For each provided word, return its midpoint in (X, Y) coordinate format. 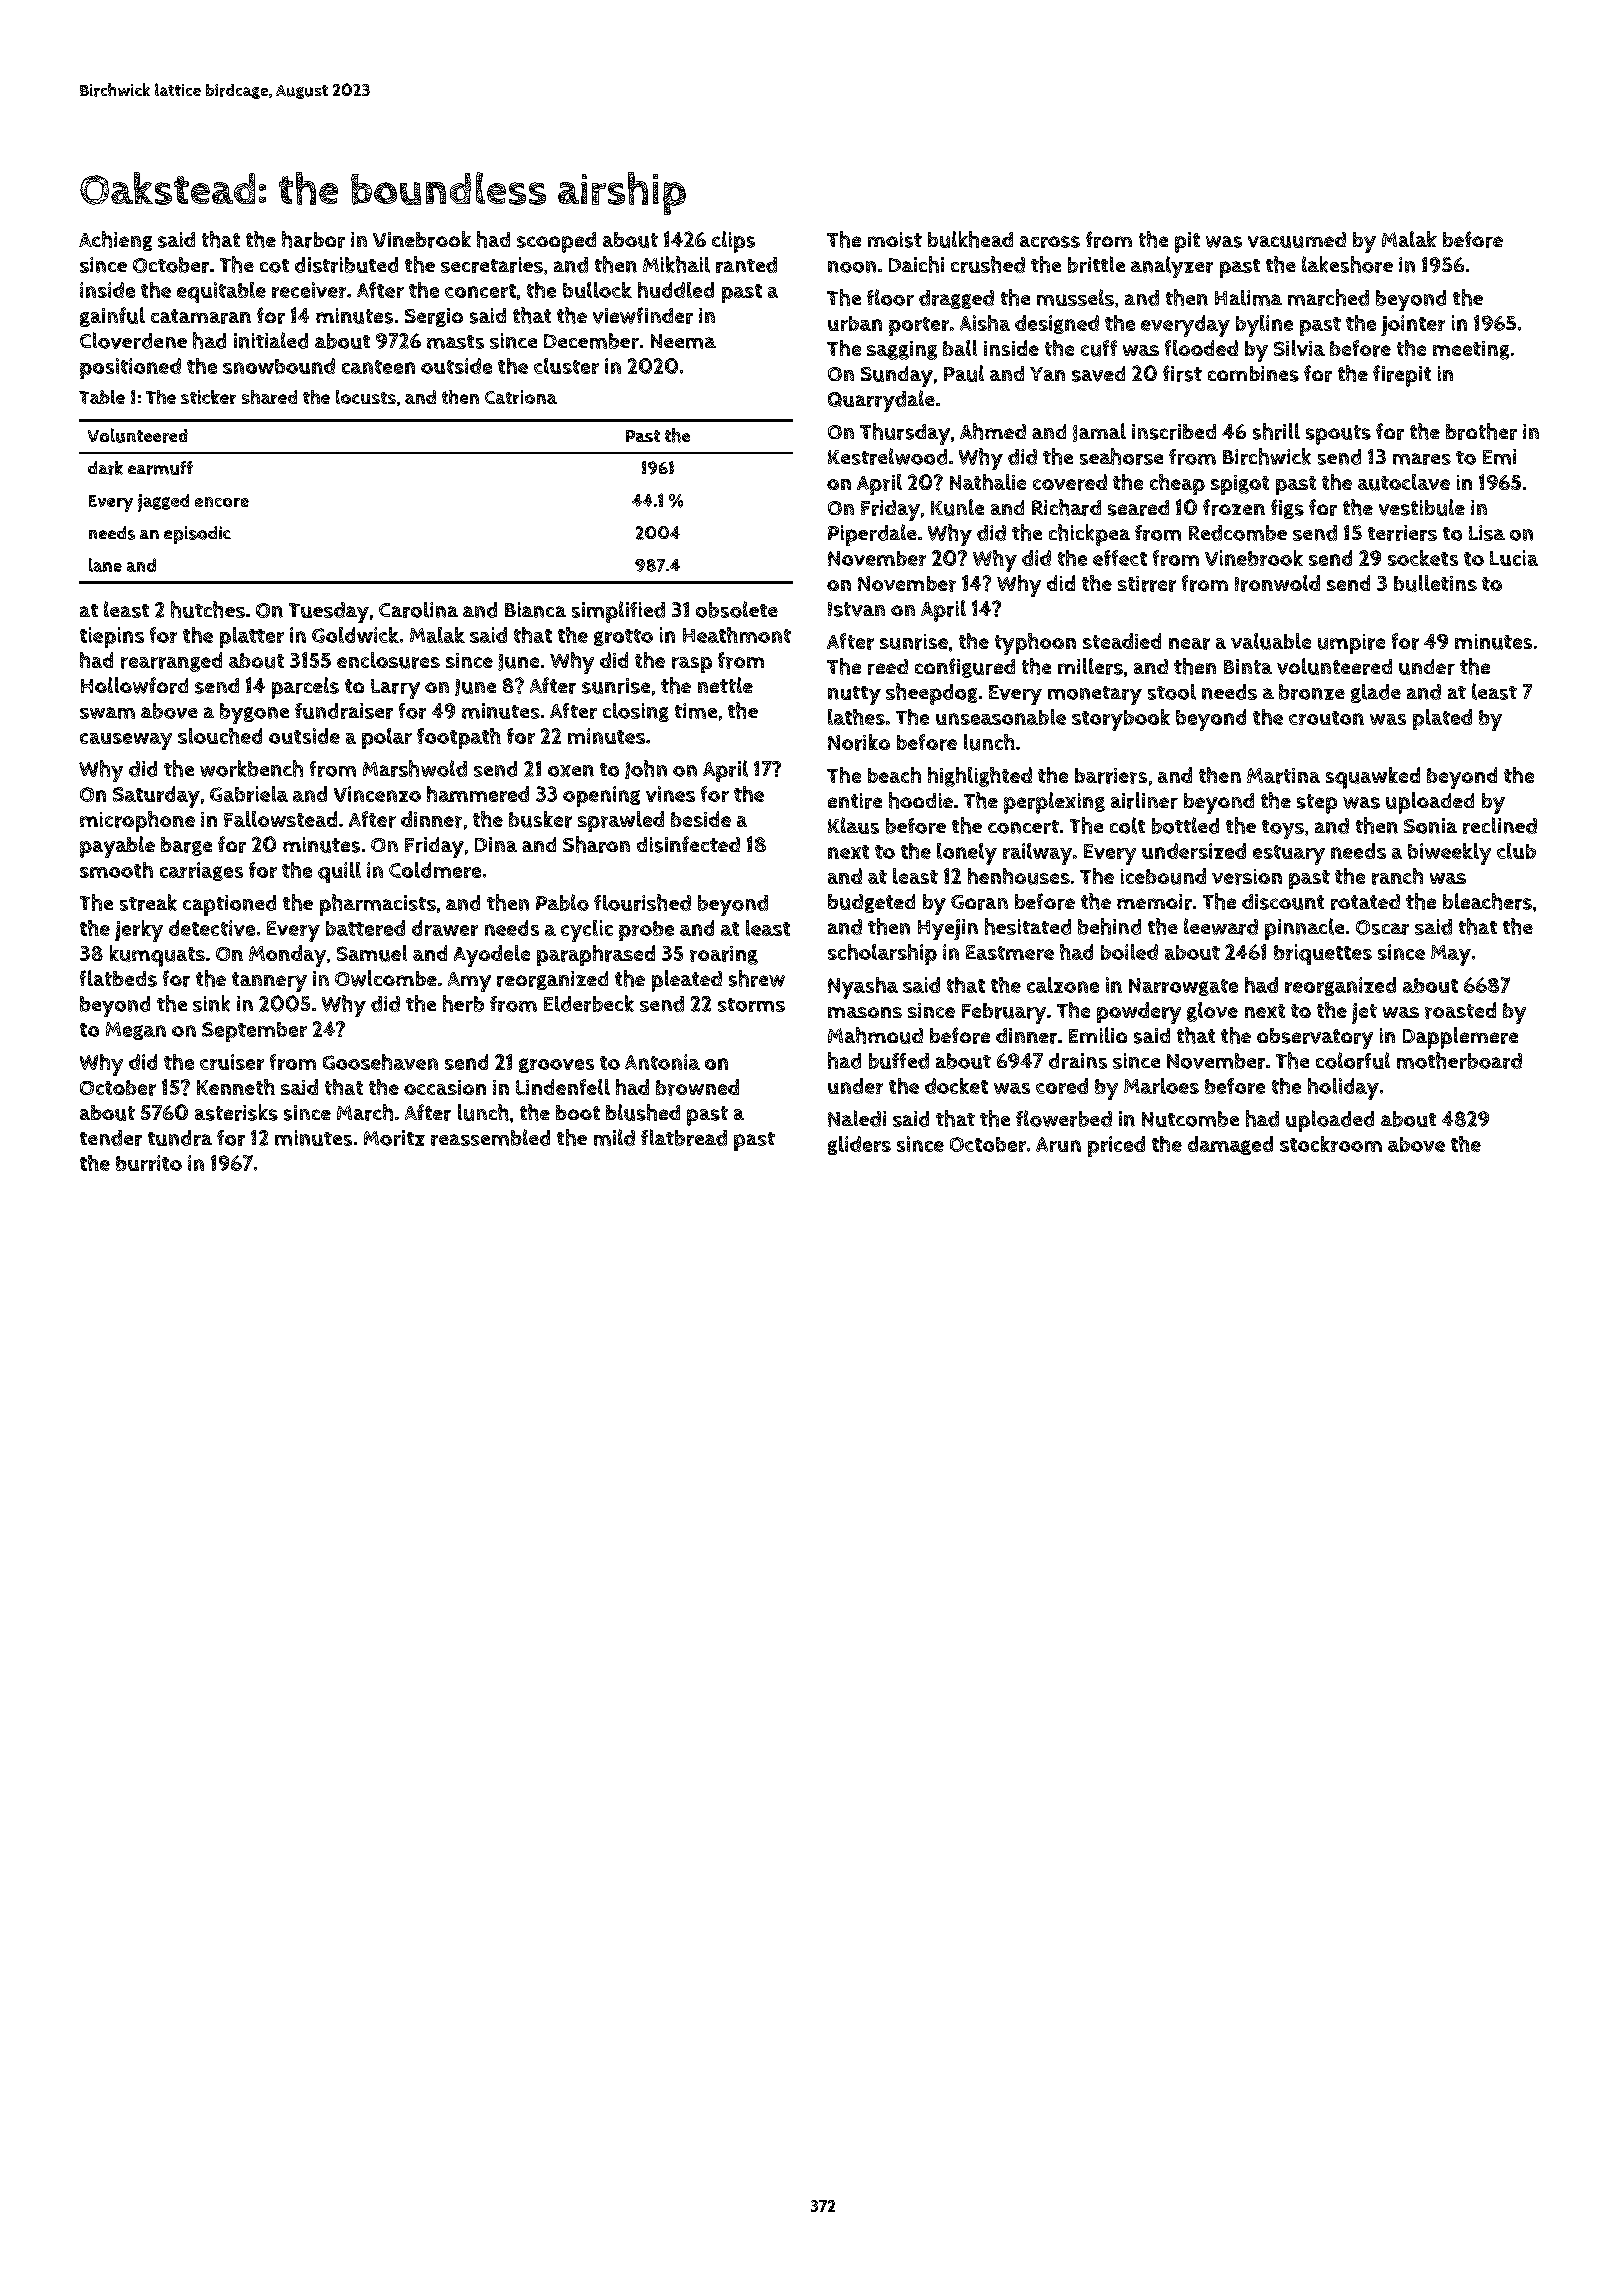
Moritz (394, 1138)
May (1451, 955)
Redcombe (1238, 533)
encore (222, 502)
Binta (1248, 666)
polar (387, 738)
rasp (692, 665)
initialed (271, 340)
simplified (618, 612)
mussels (1075, 297)
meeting (1471, 350)
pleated (687, 981)
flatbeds (118, 978)
